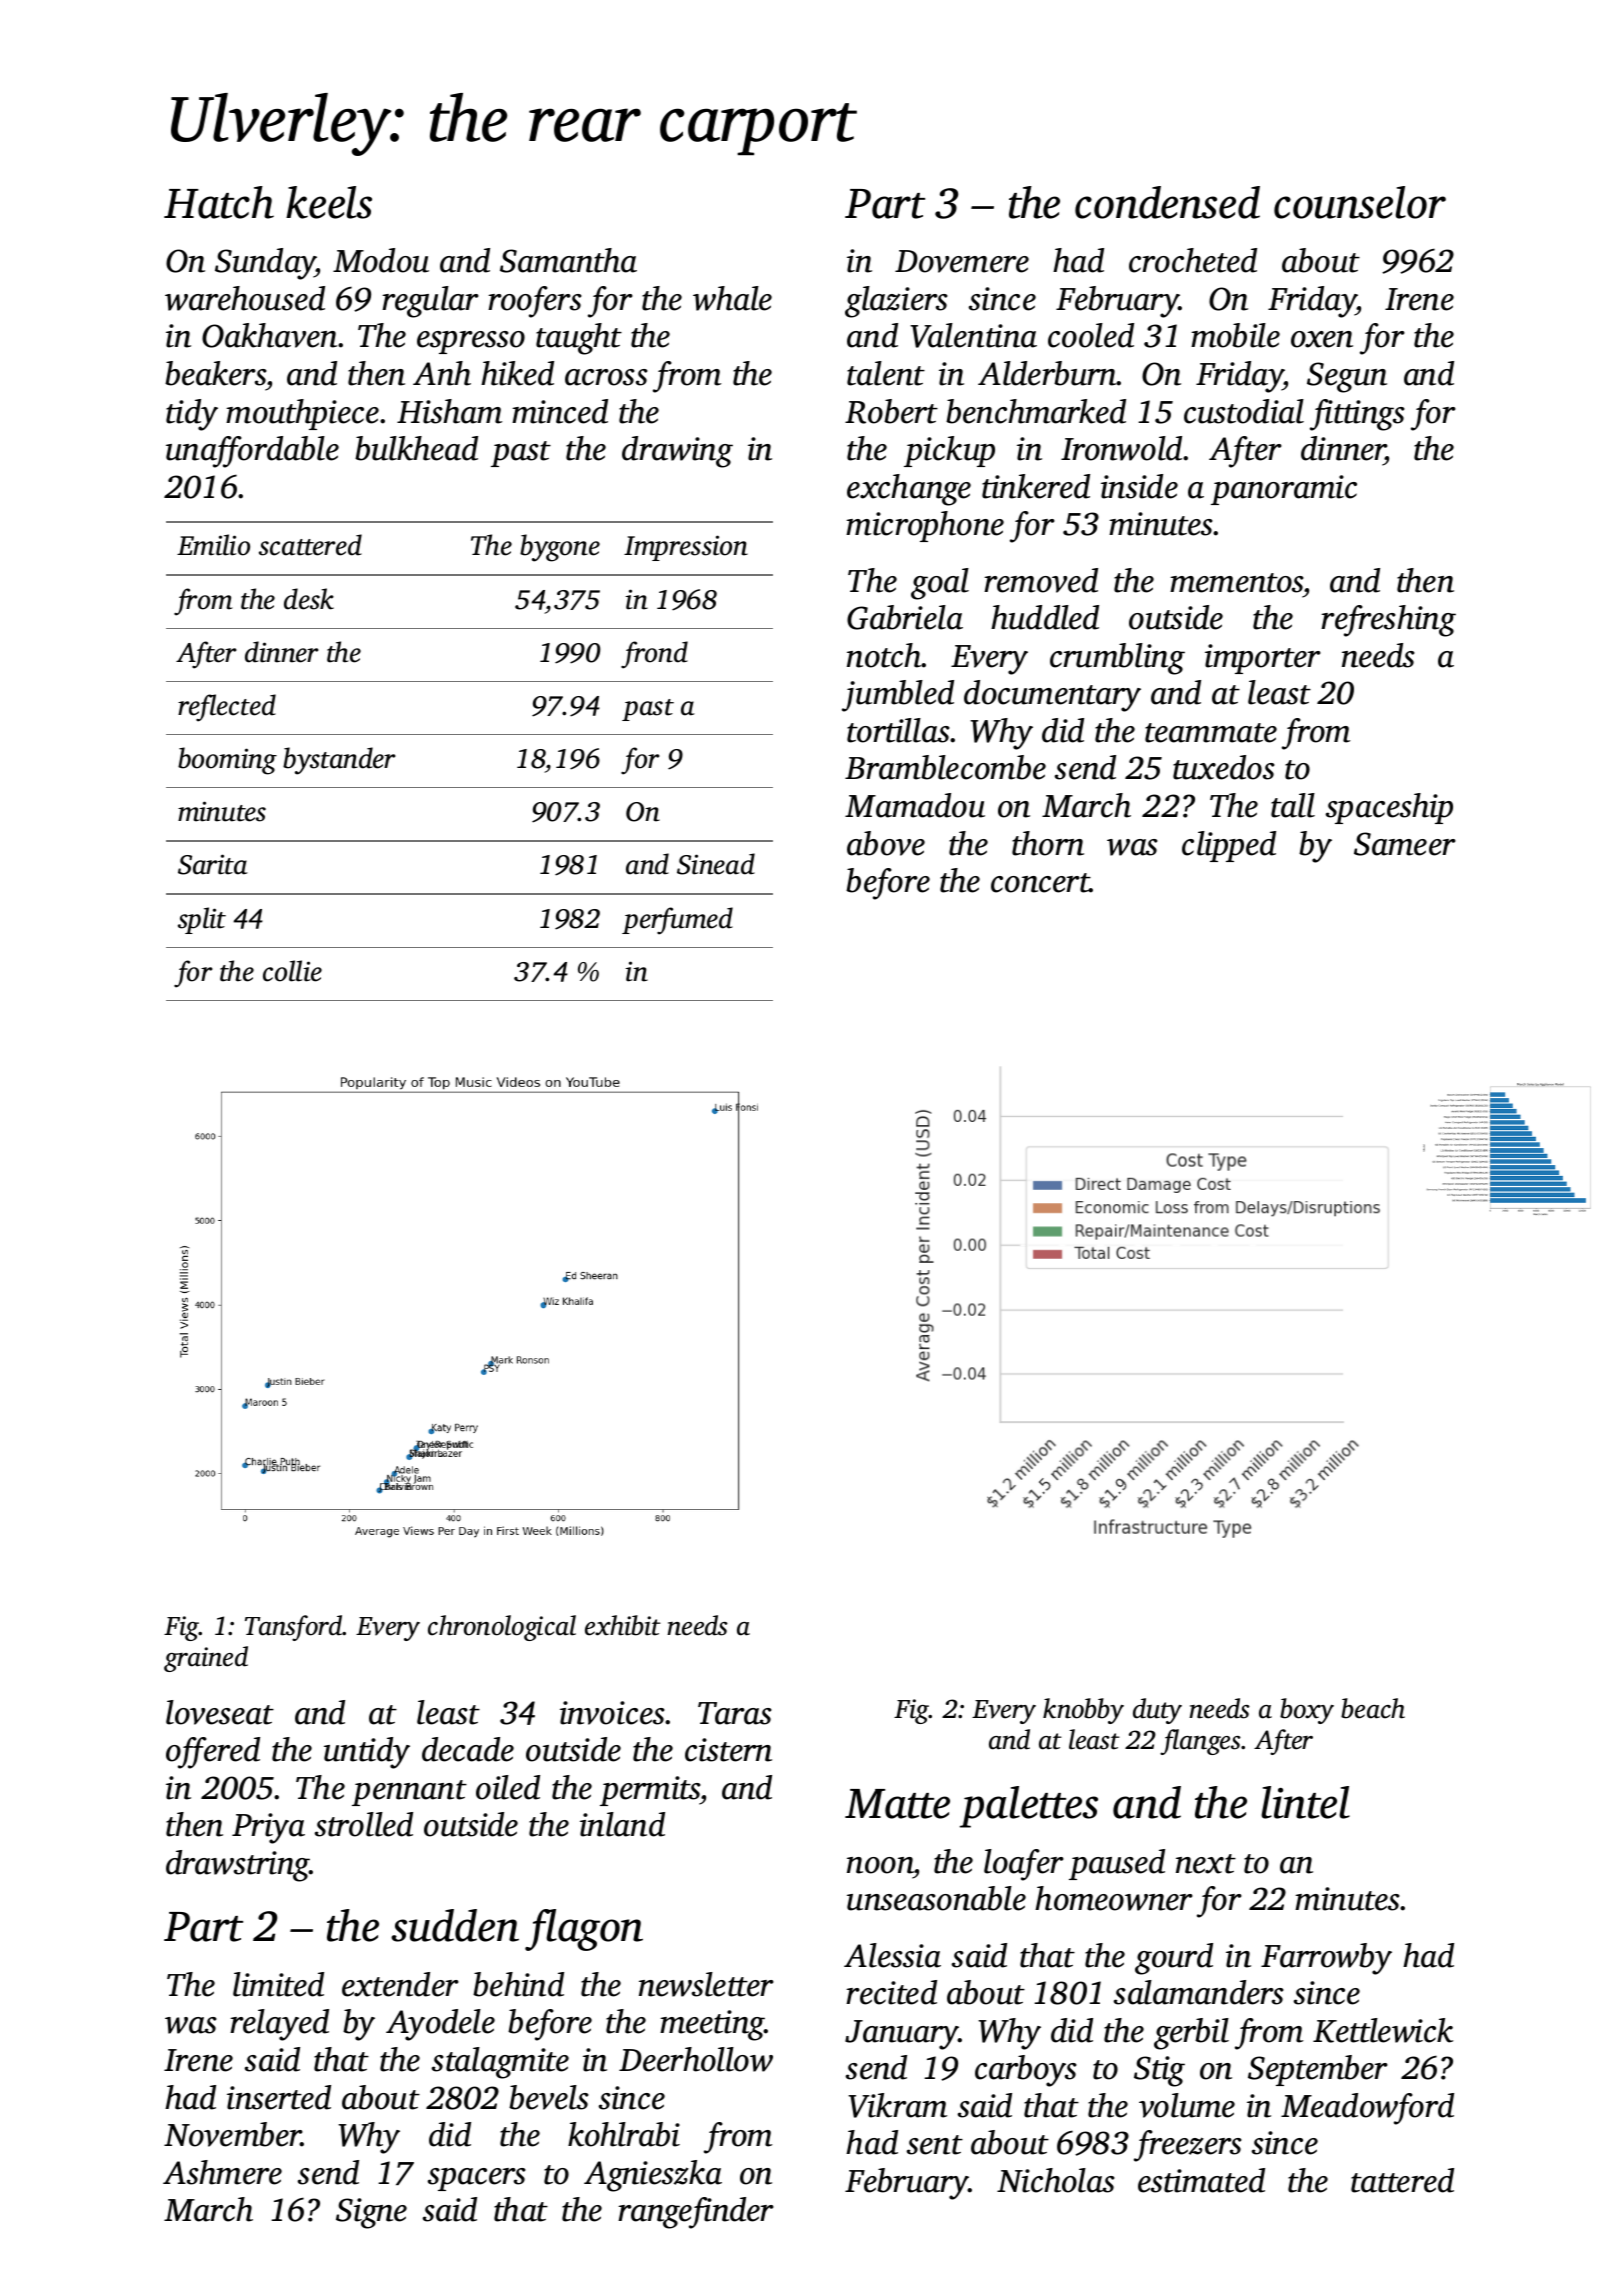 This page has height=2292, width=1620. I want to click on crocheted, so click(1193, 260).
